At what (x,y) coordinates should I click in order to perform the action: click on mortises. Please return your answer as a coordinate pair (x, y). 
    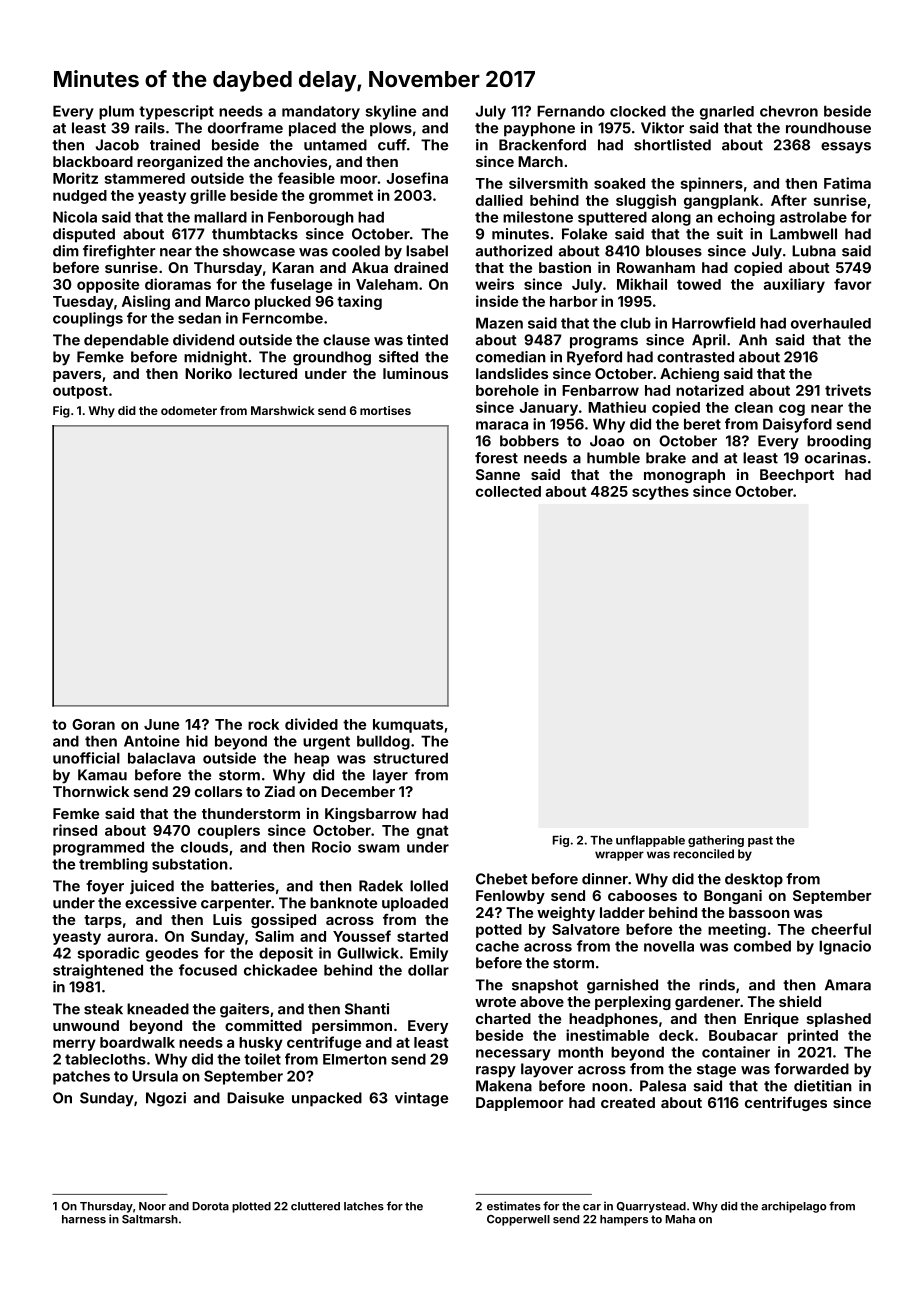
    Looking at the image, I should click on (385, 410).
